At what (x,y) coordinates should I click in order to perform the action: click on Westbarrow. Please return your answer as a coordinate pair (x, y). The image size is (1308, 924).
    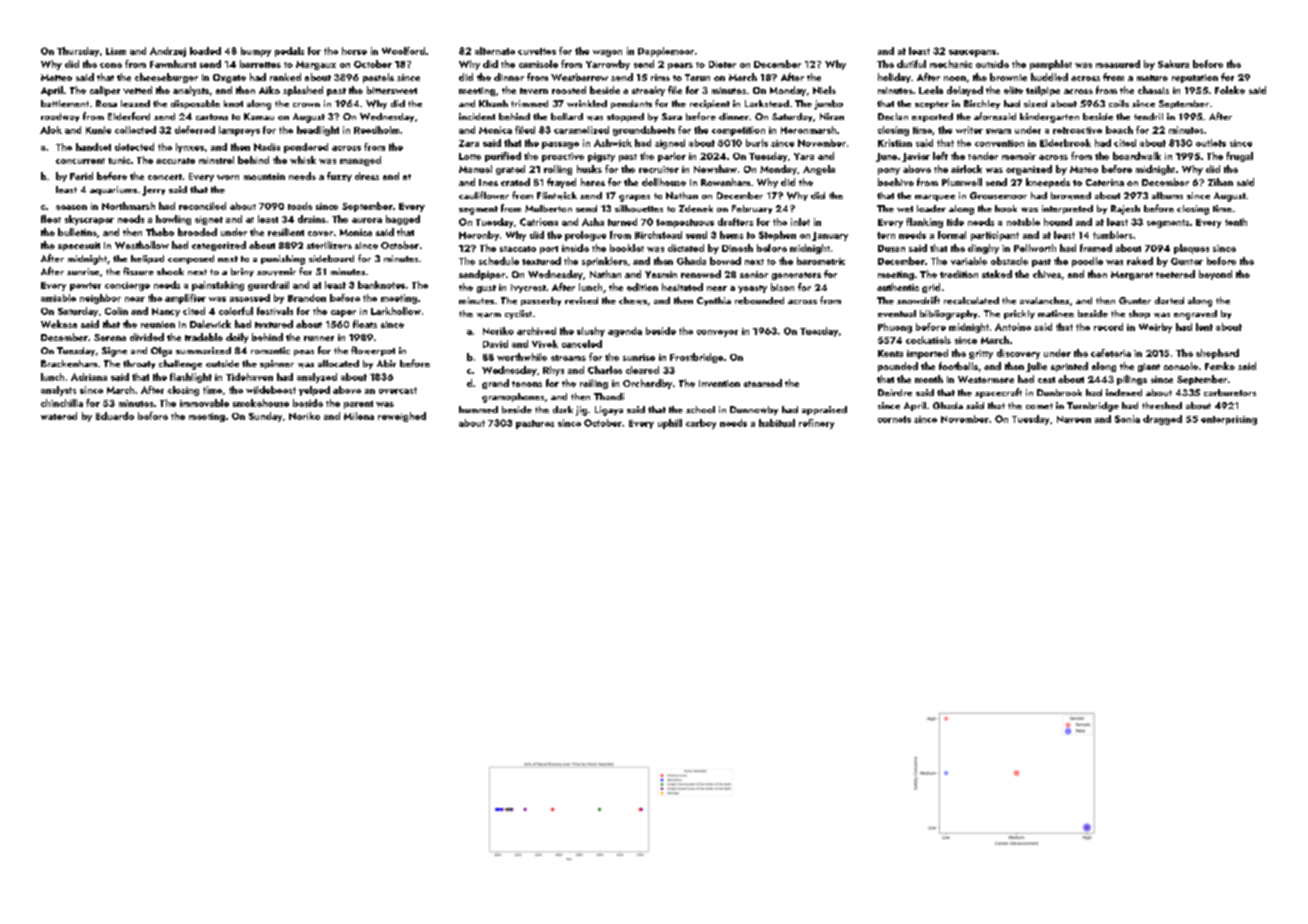
    Looking at the image, I should click on (579, 77).
